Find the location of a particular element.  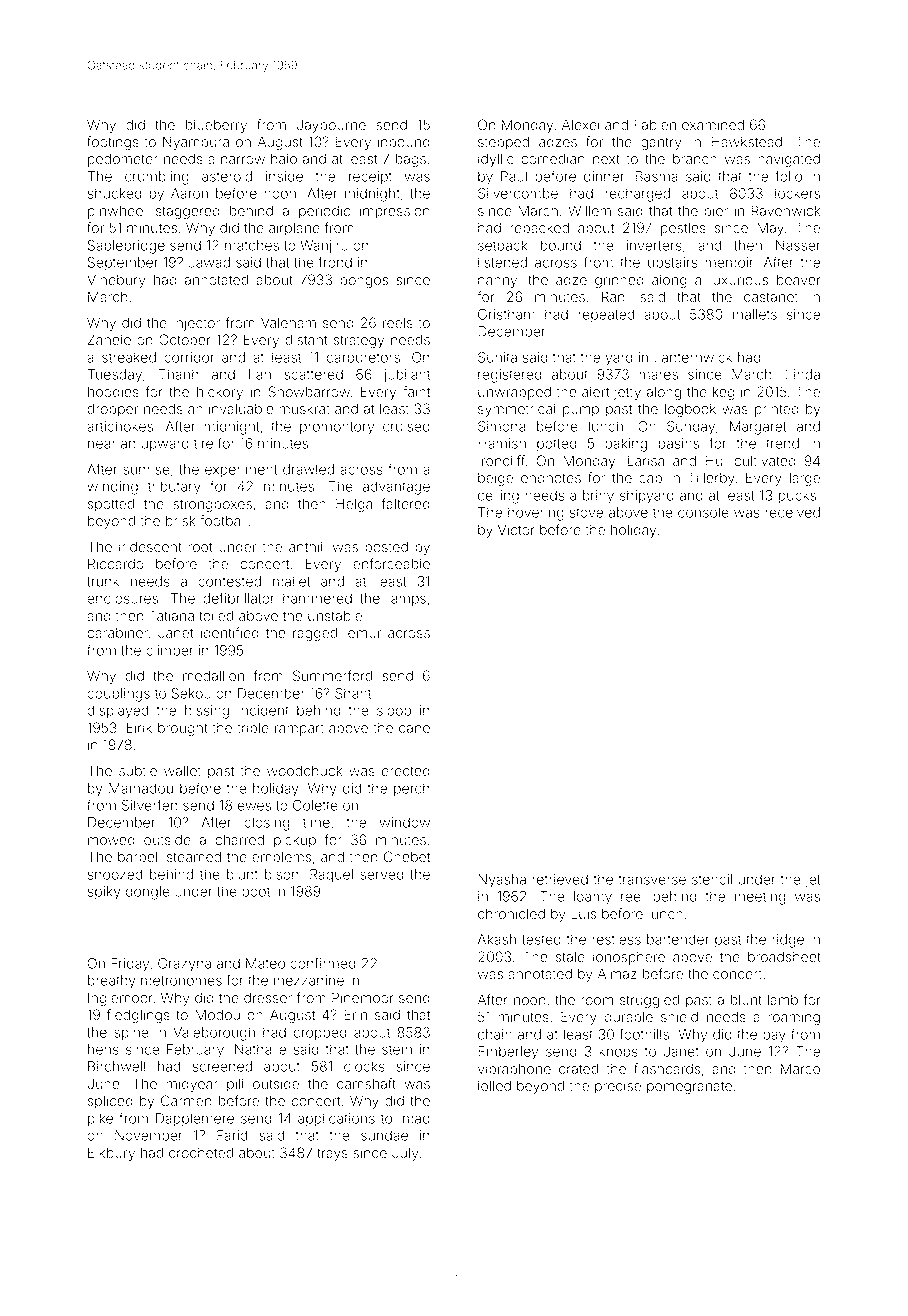

trays is located at coordinates (332, 1154).
